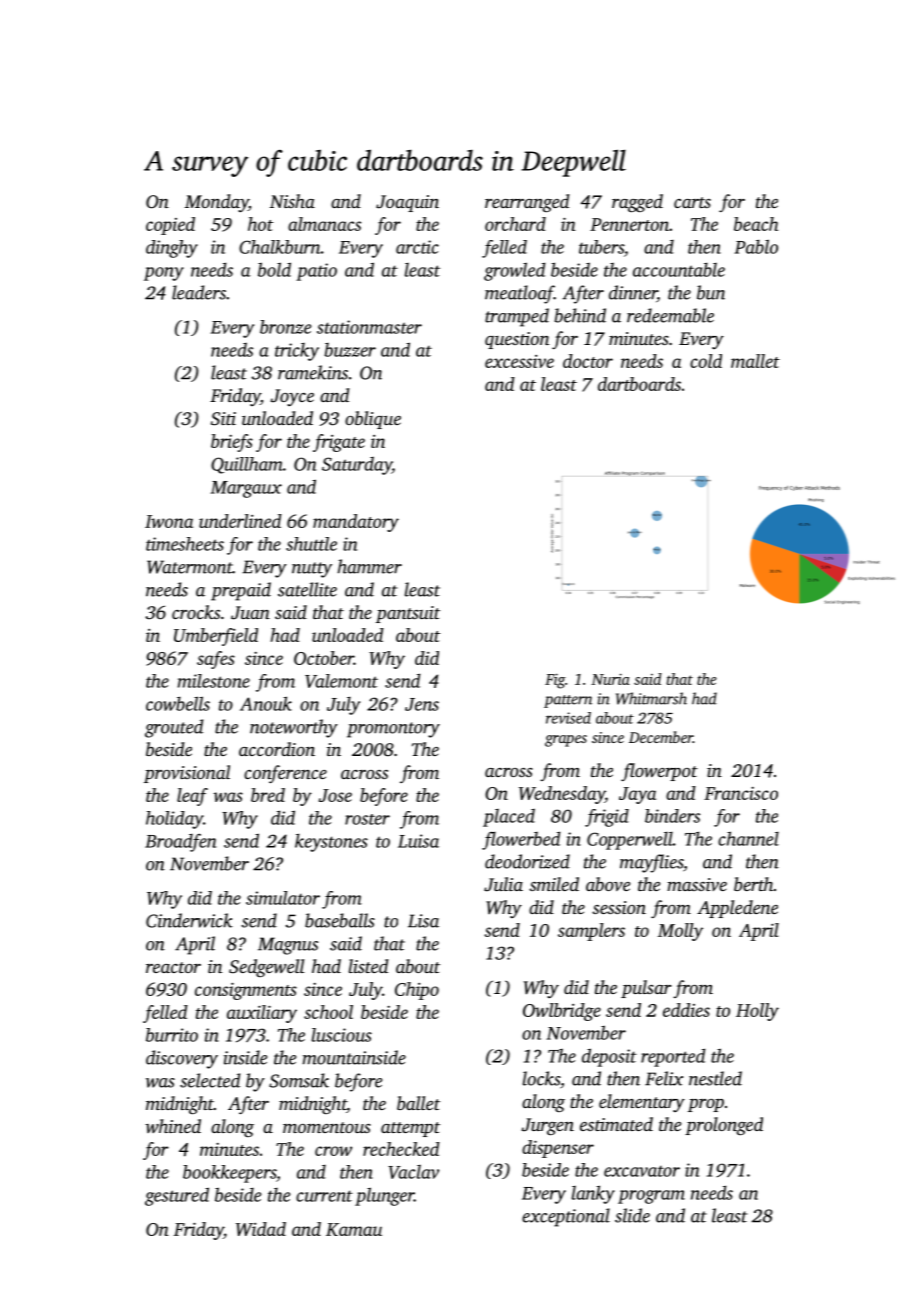 This screenshot has height=1311, width=924. I want to click on pantsuit, so click(408, 614).
